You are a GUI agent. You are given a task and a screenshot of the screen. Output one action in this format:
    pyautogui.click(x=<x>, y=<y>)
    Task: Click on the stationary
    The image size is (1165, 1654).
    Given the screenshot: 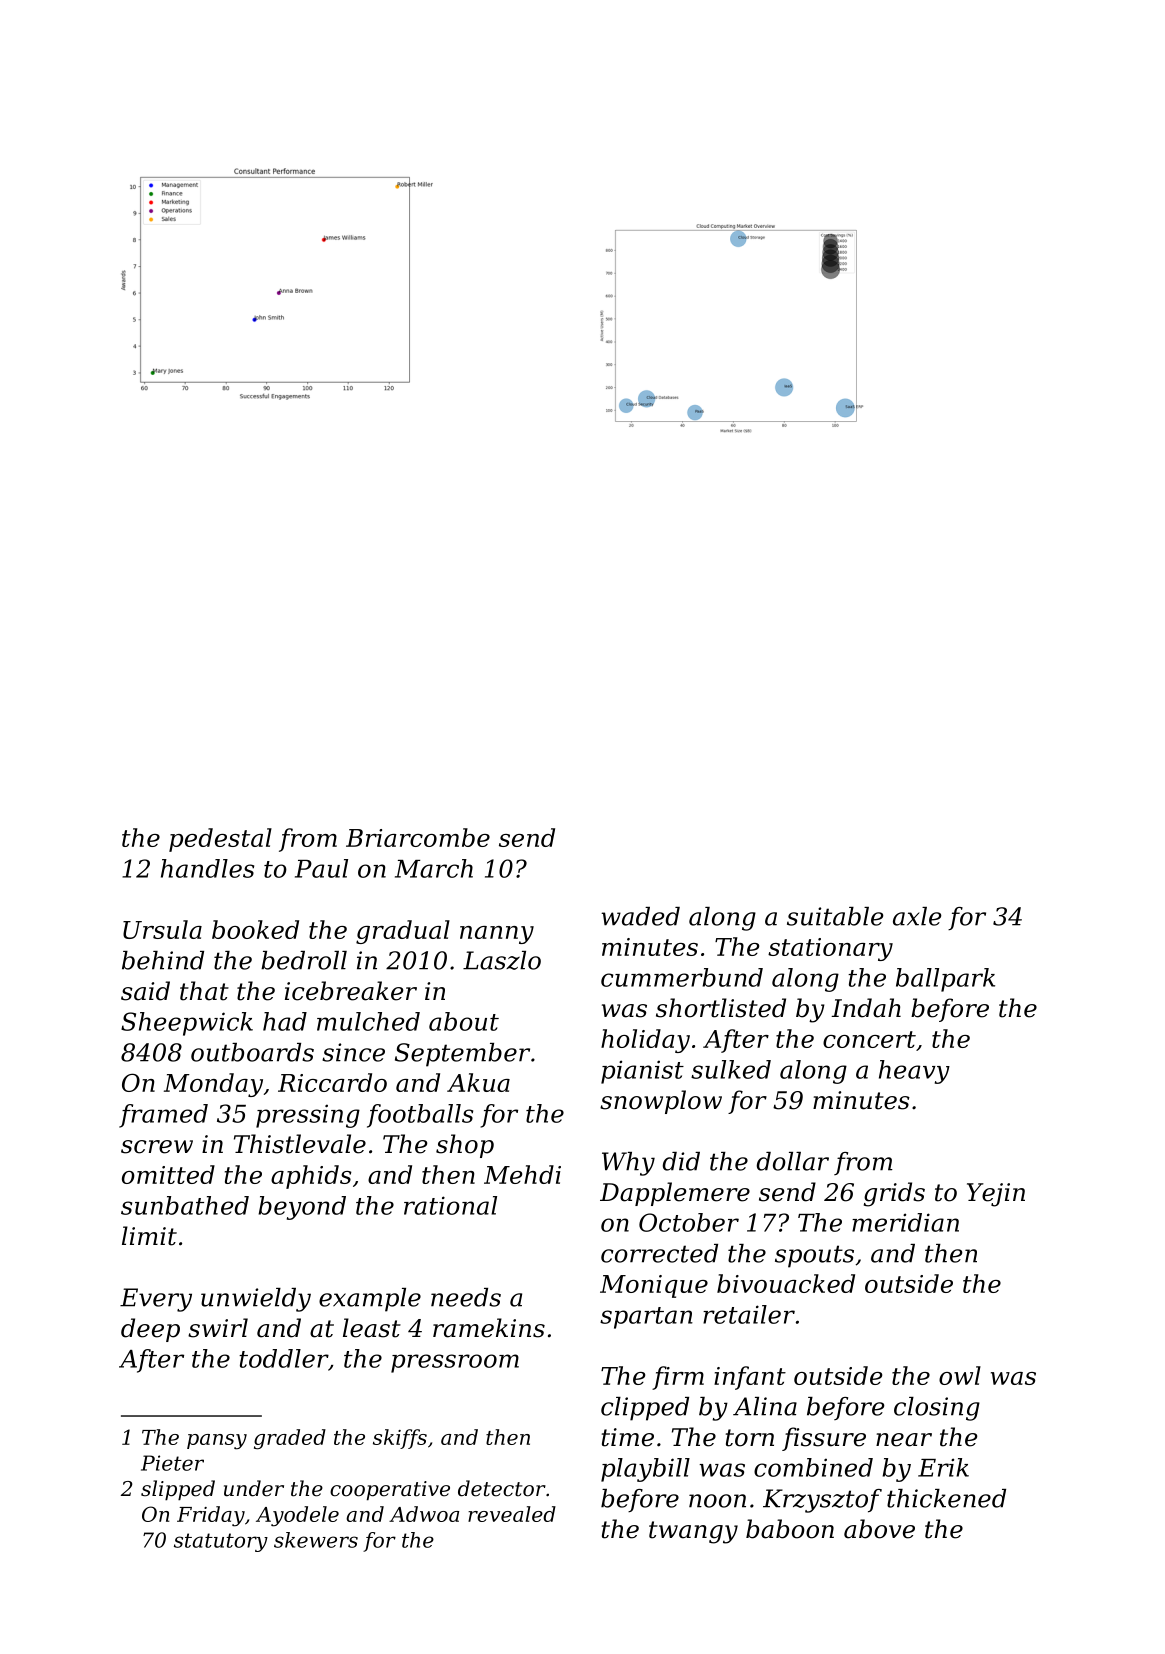 What is the action you would take?
    pyautogui.click(x=830, y=949)
